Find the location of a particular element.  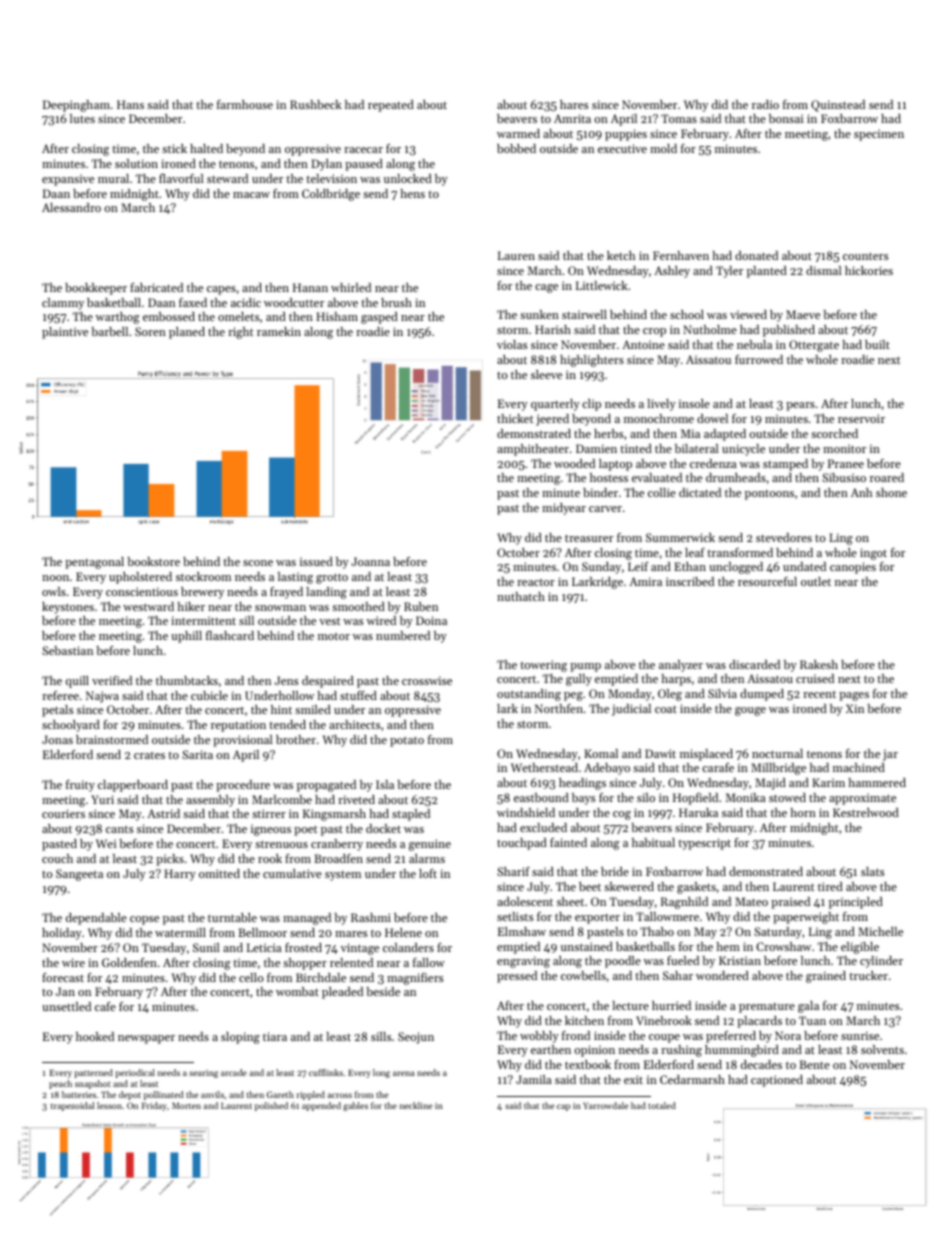

slats is located at coordinates (872, 871).
